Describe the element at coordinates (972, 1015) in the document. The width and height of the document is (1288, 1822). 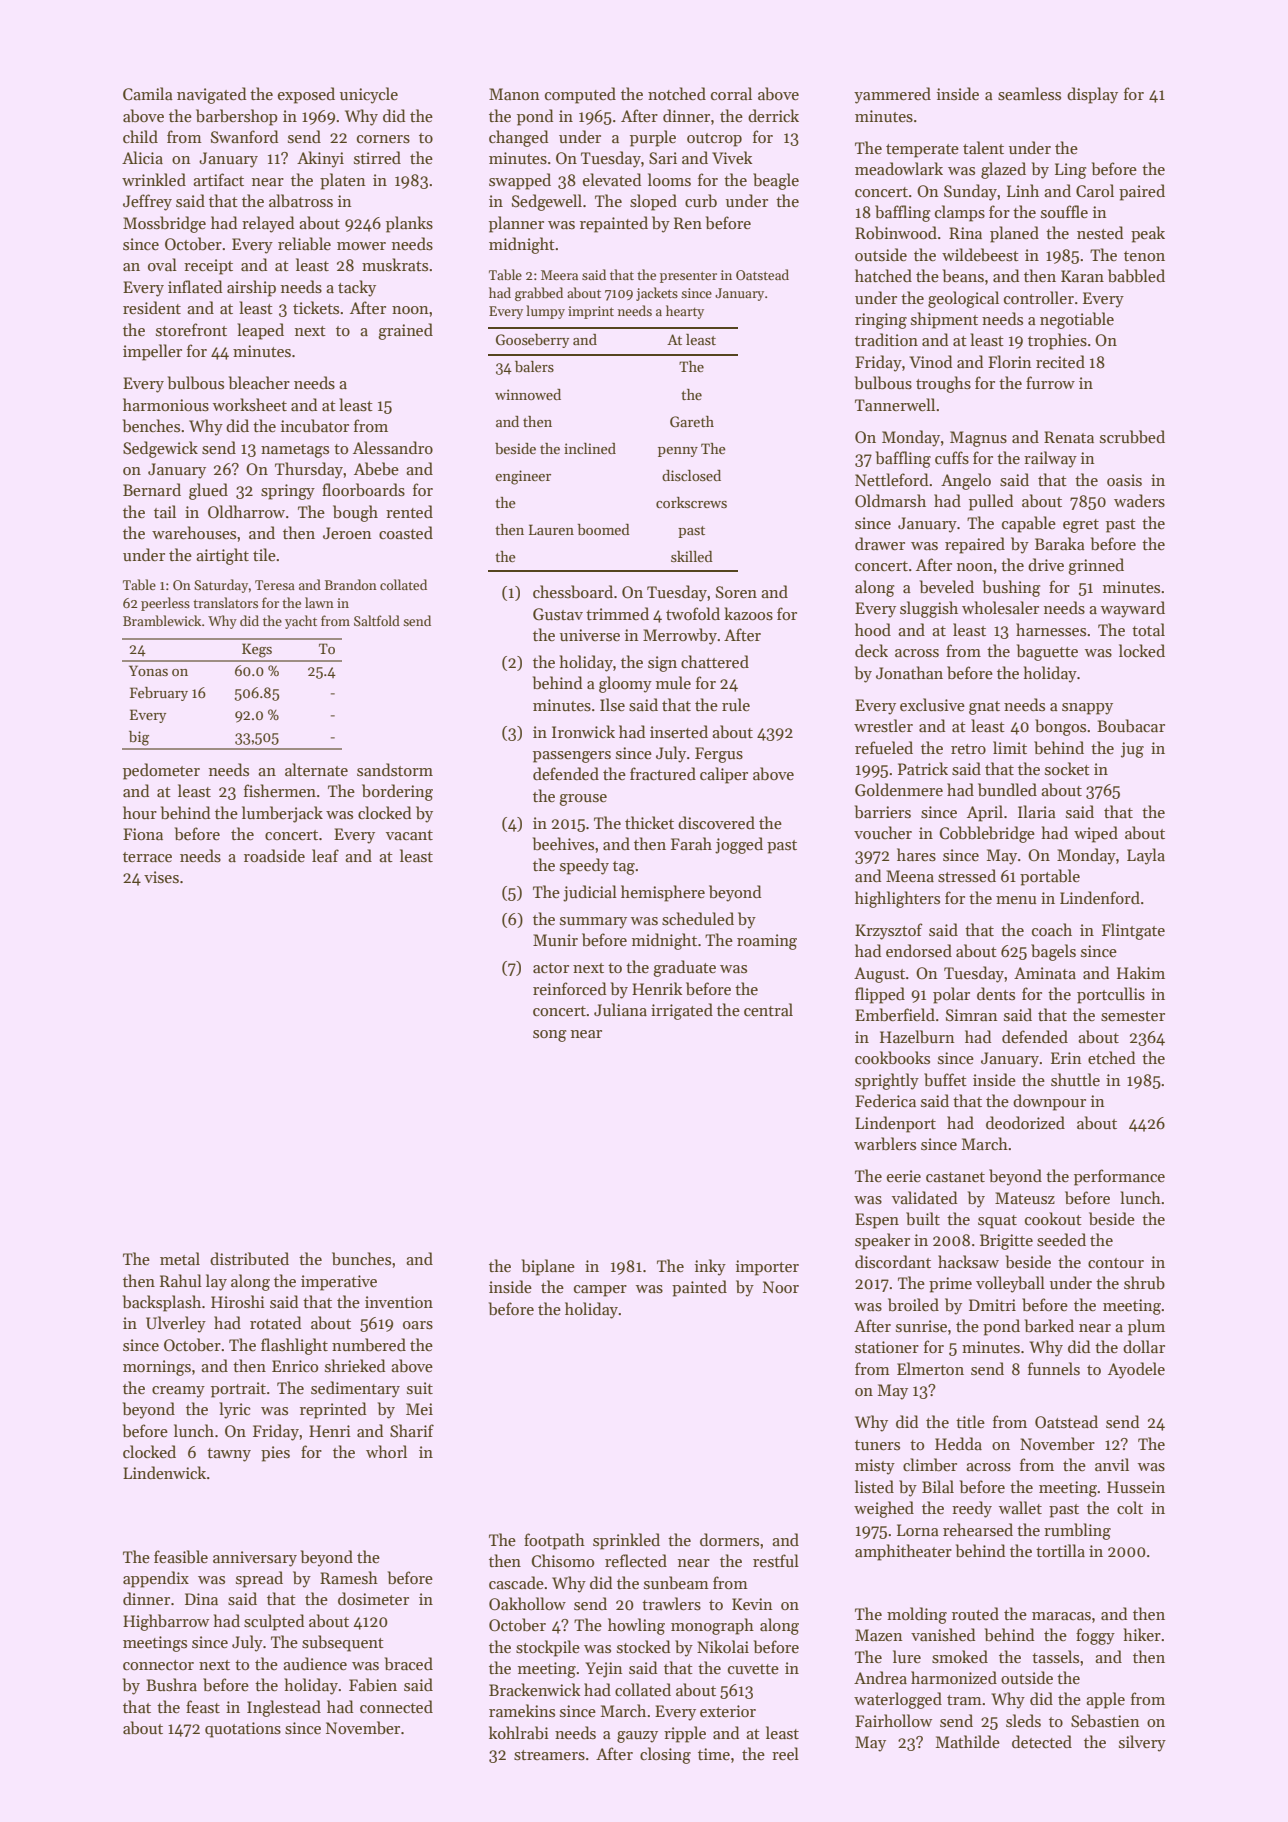
I see `Simran` at that location.
